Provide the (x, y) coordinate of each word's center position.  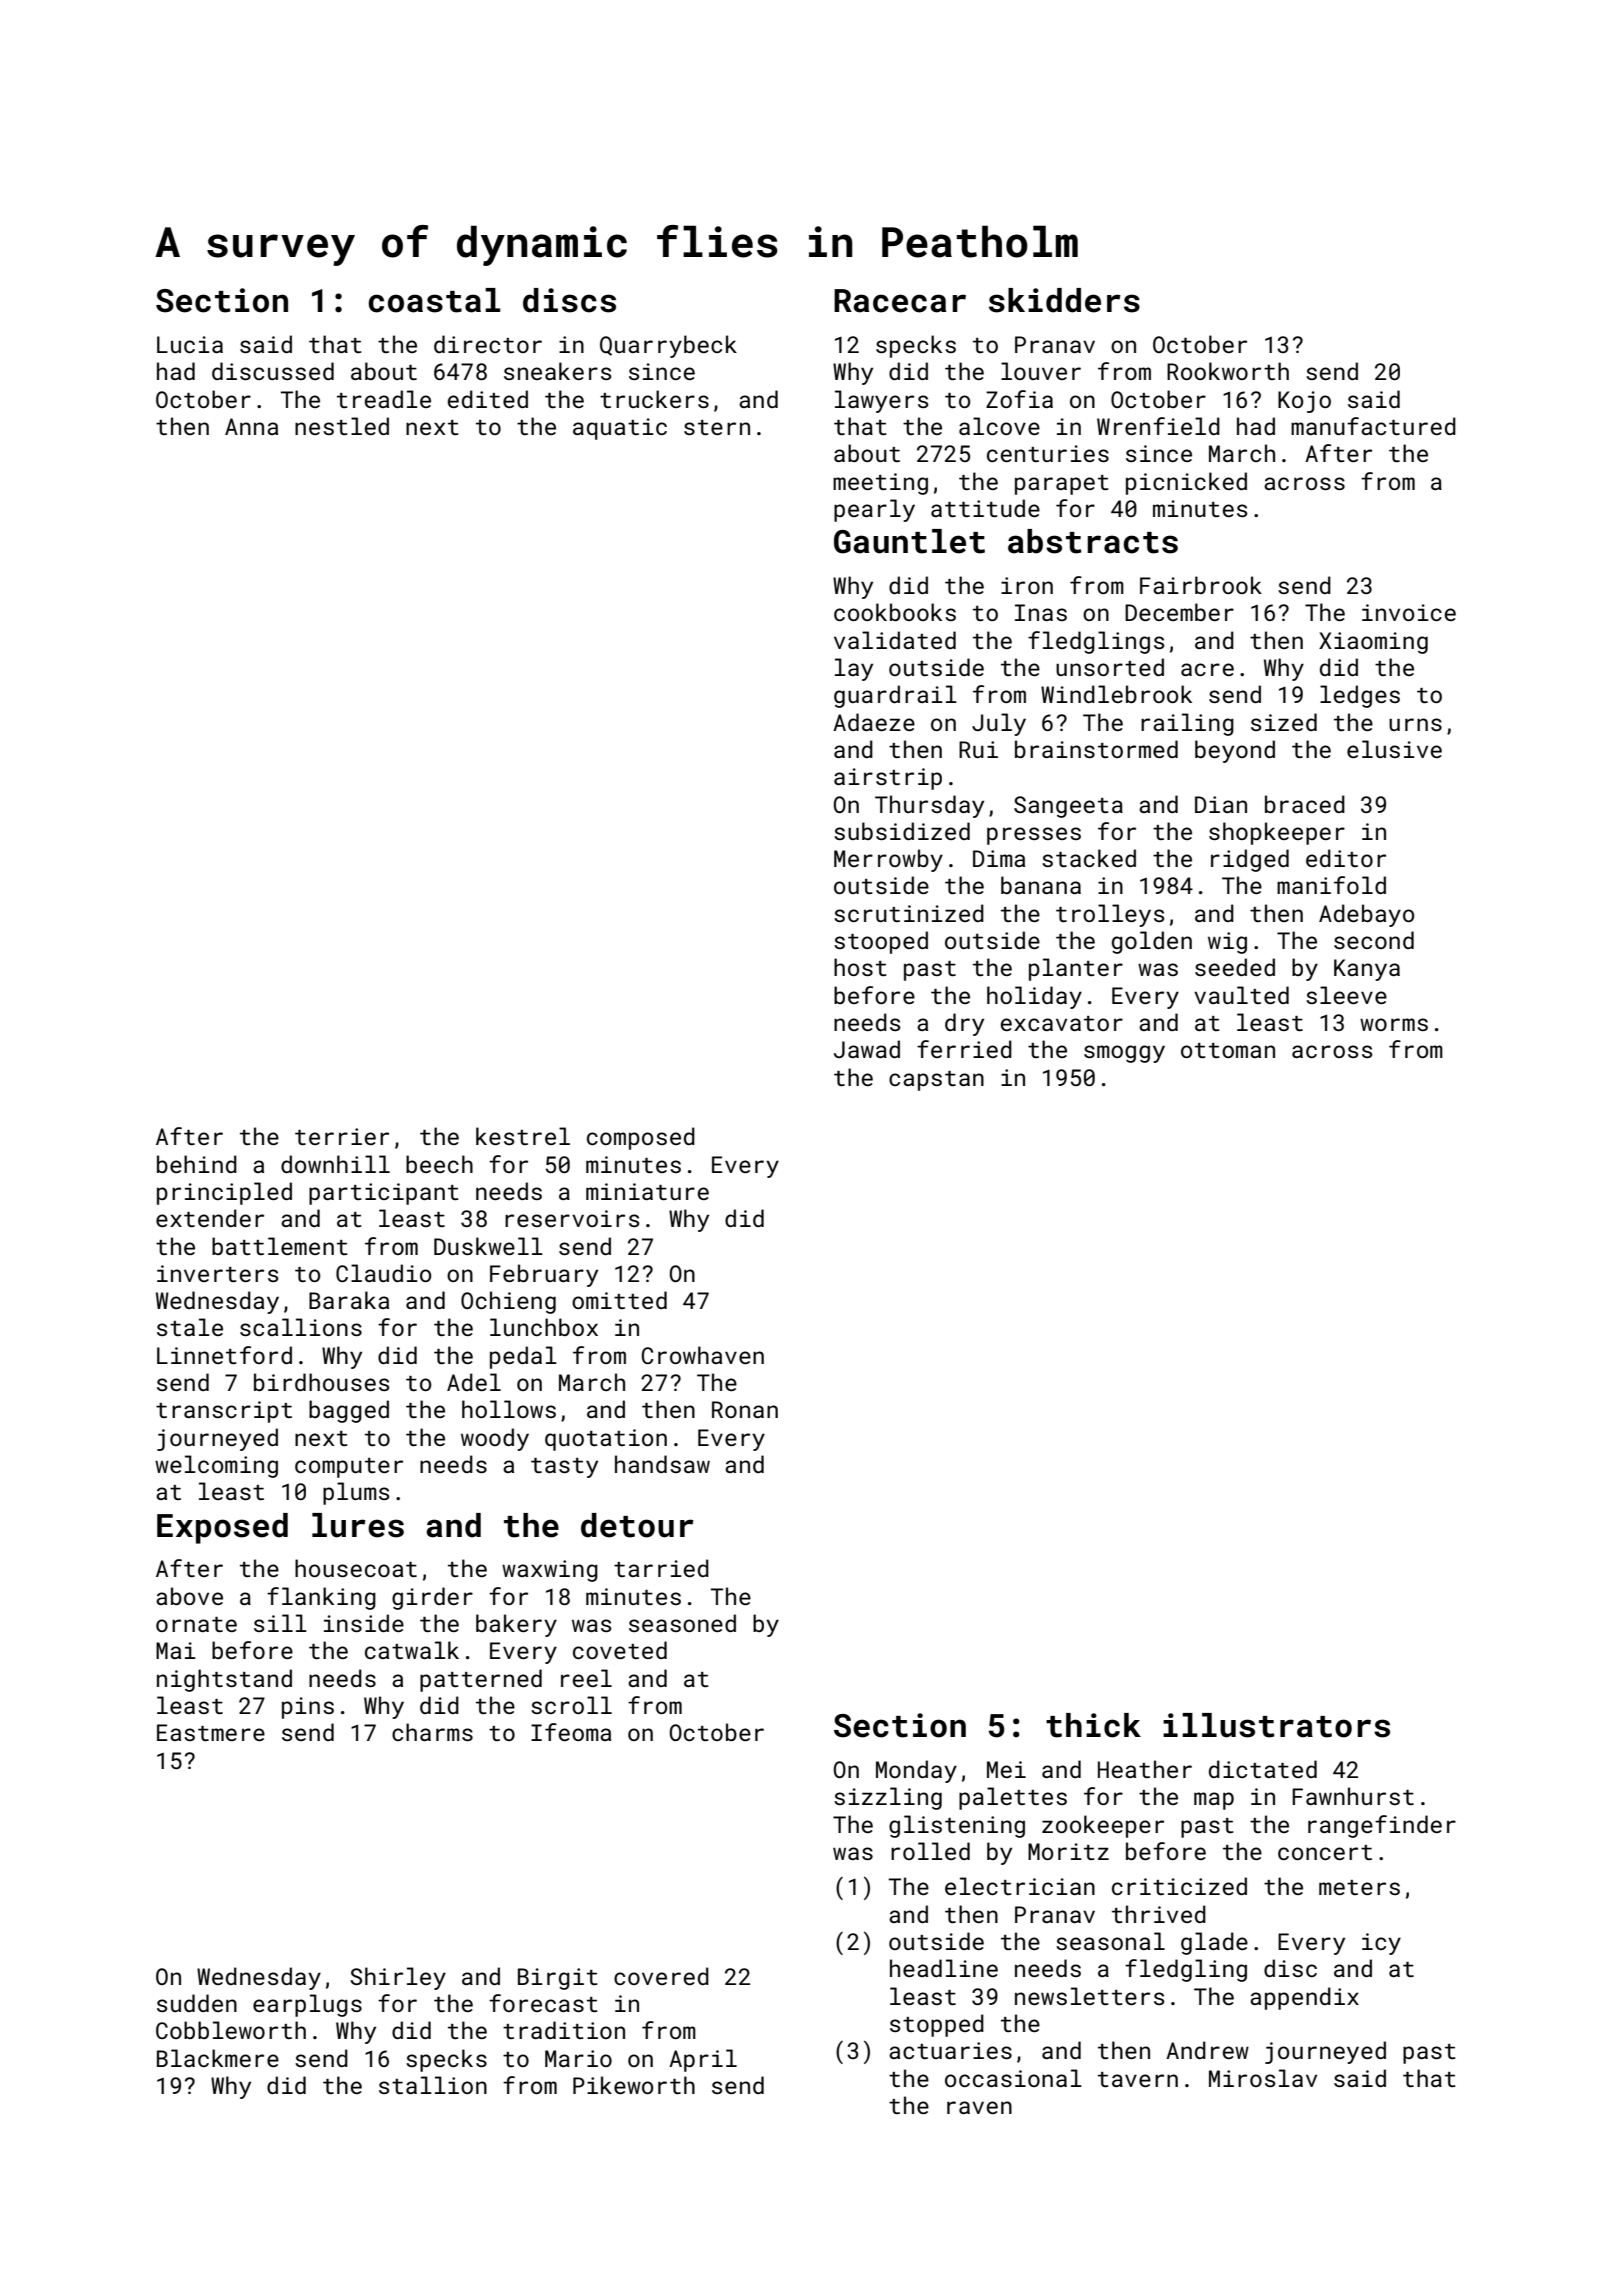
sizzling (888, 1798)
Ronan (745, 1409)
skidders (1064, 300)
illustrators (1276, 1725)
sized (1284, 722)
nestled (342, 426)
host (860, 967)
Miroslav (1263, 2078)
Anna (251, 426)
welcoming (216, 1466)
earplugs (307, 2005)
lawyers (881, 401)
